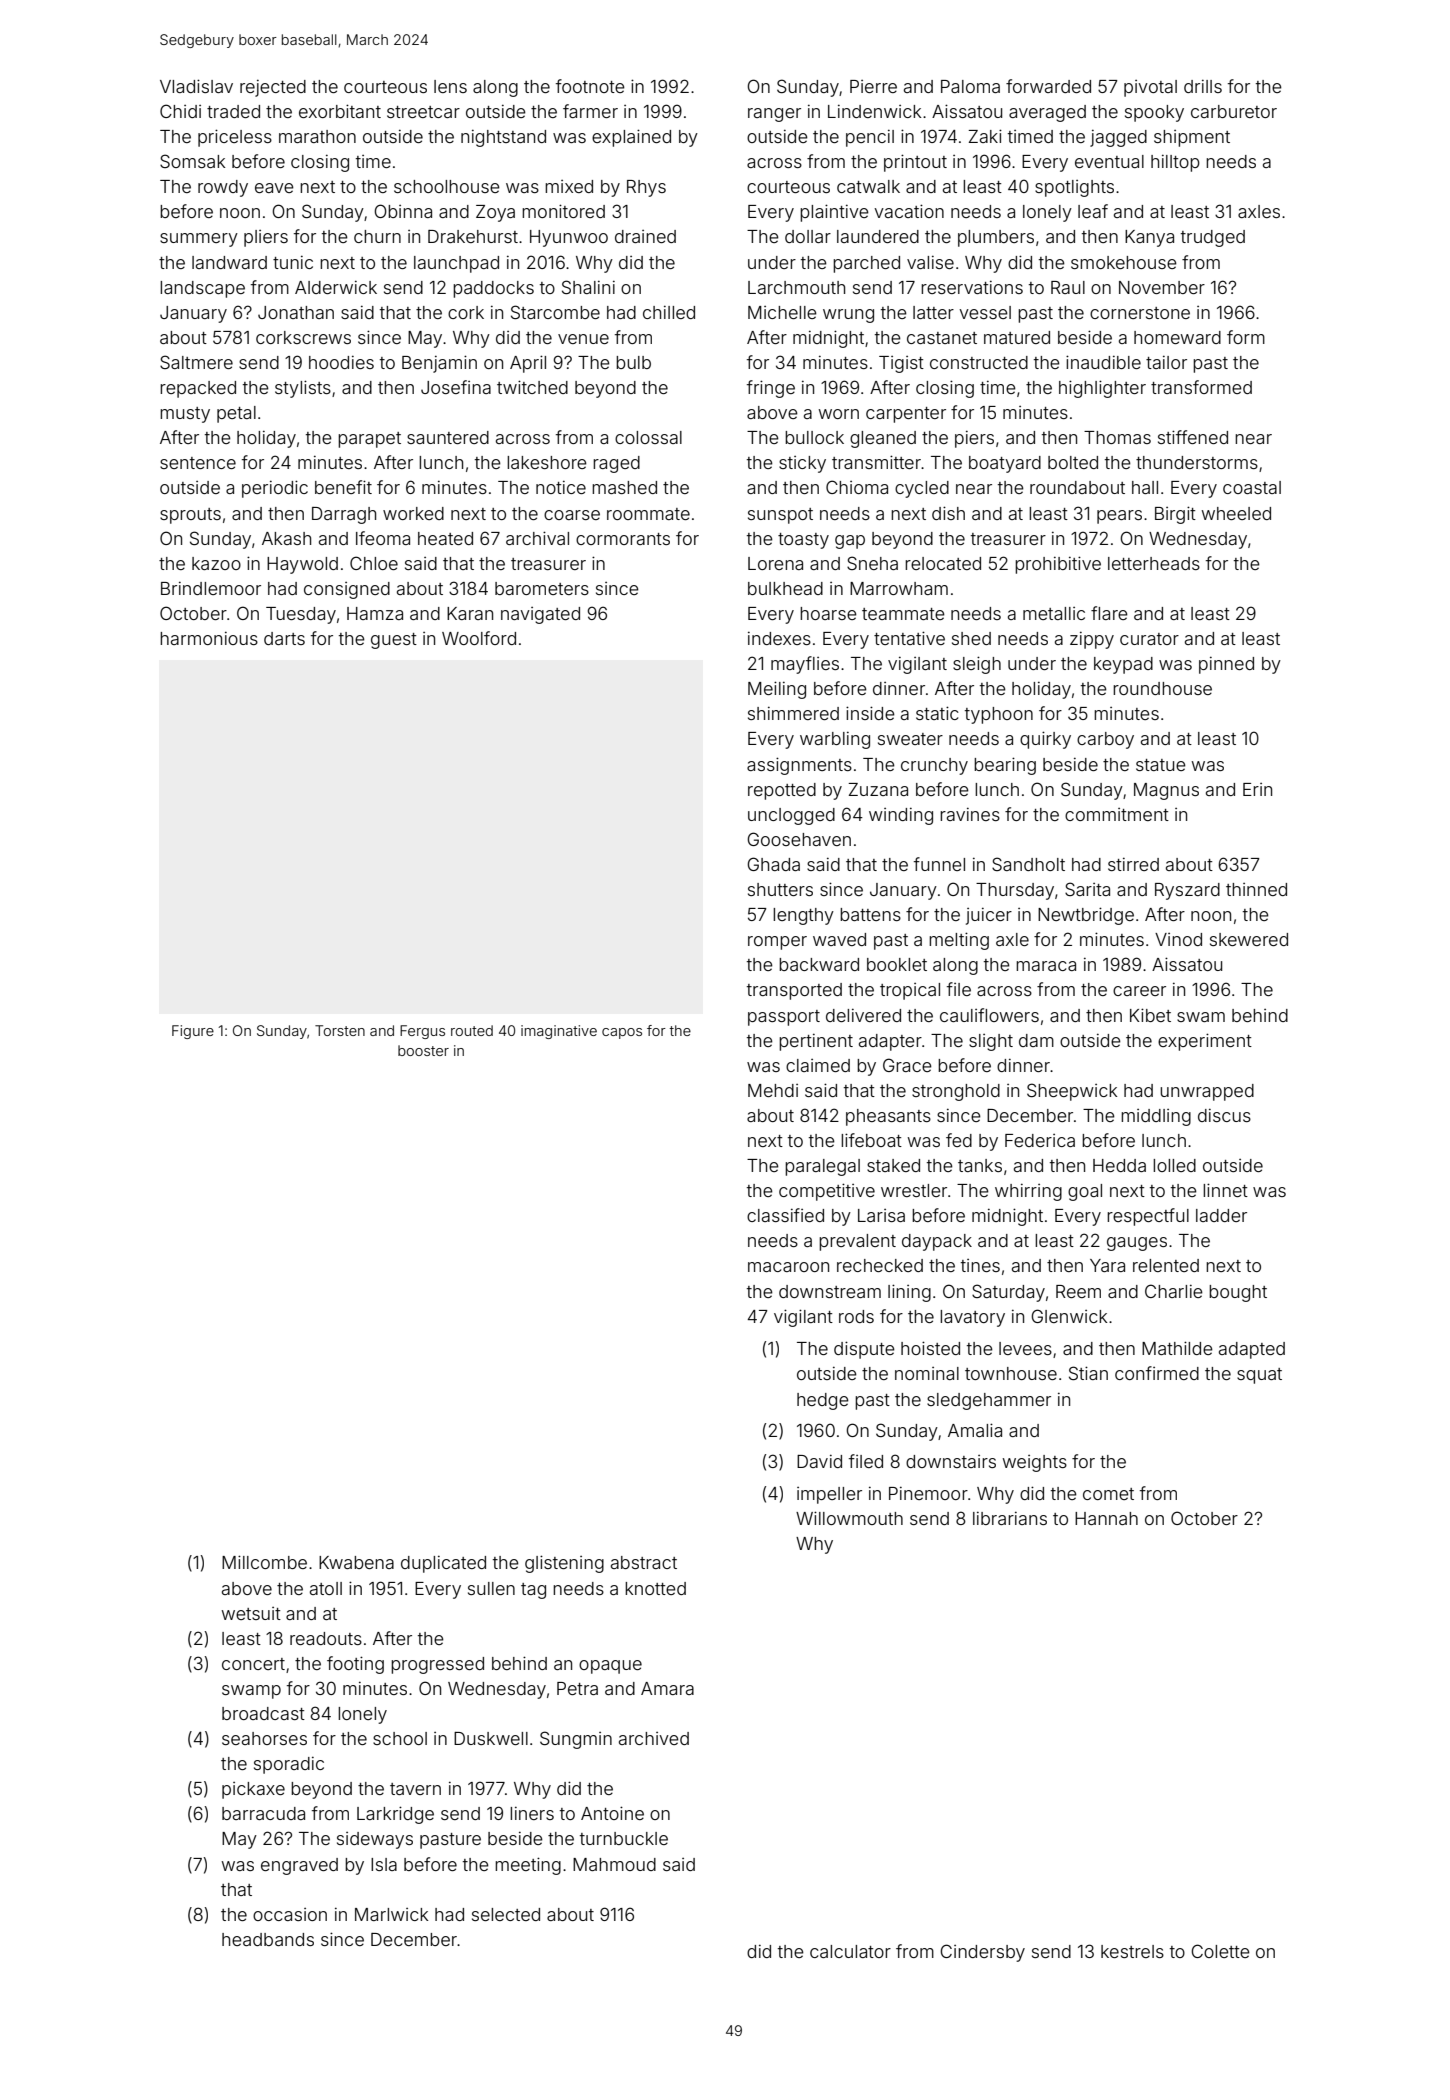 The height and width of the page is (2100, 1450). Describe the element at coordinates (1048, 86) in the page. I see `forwarded` at that location.
